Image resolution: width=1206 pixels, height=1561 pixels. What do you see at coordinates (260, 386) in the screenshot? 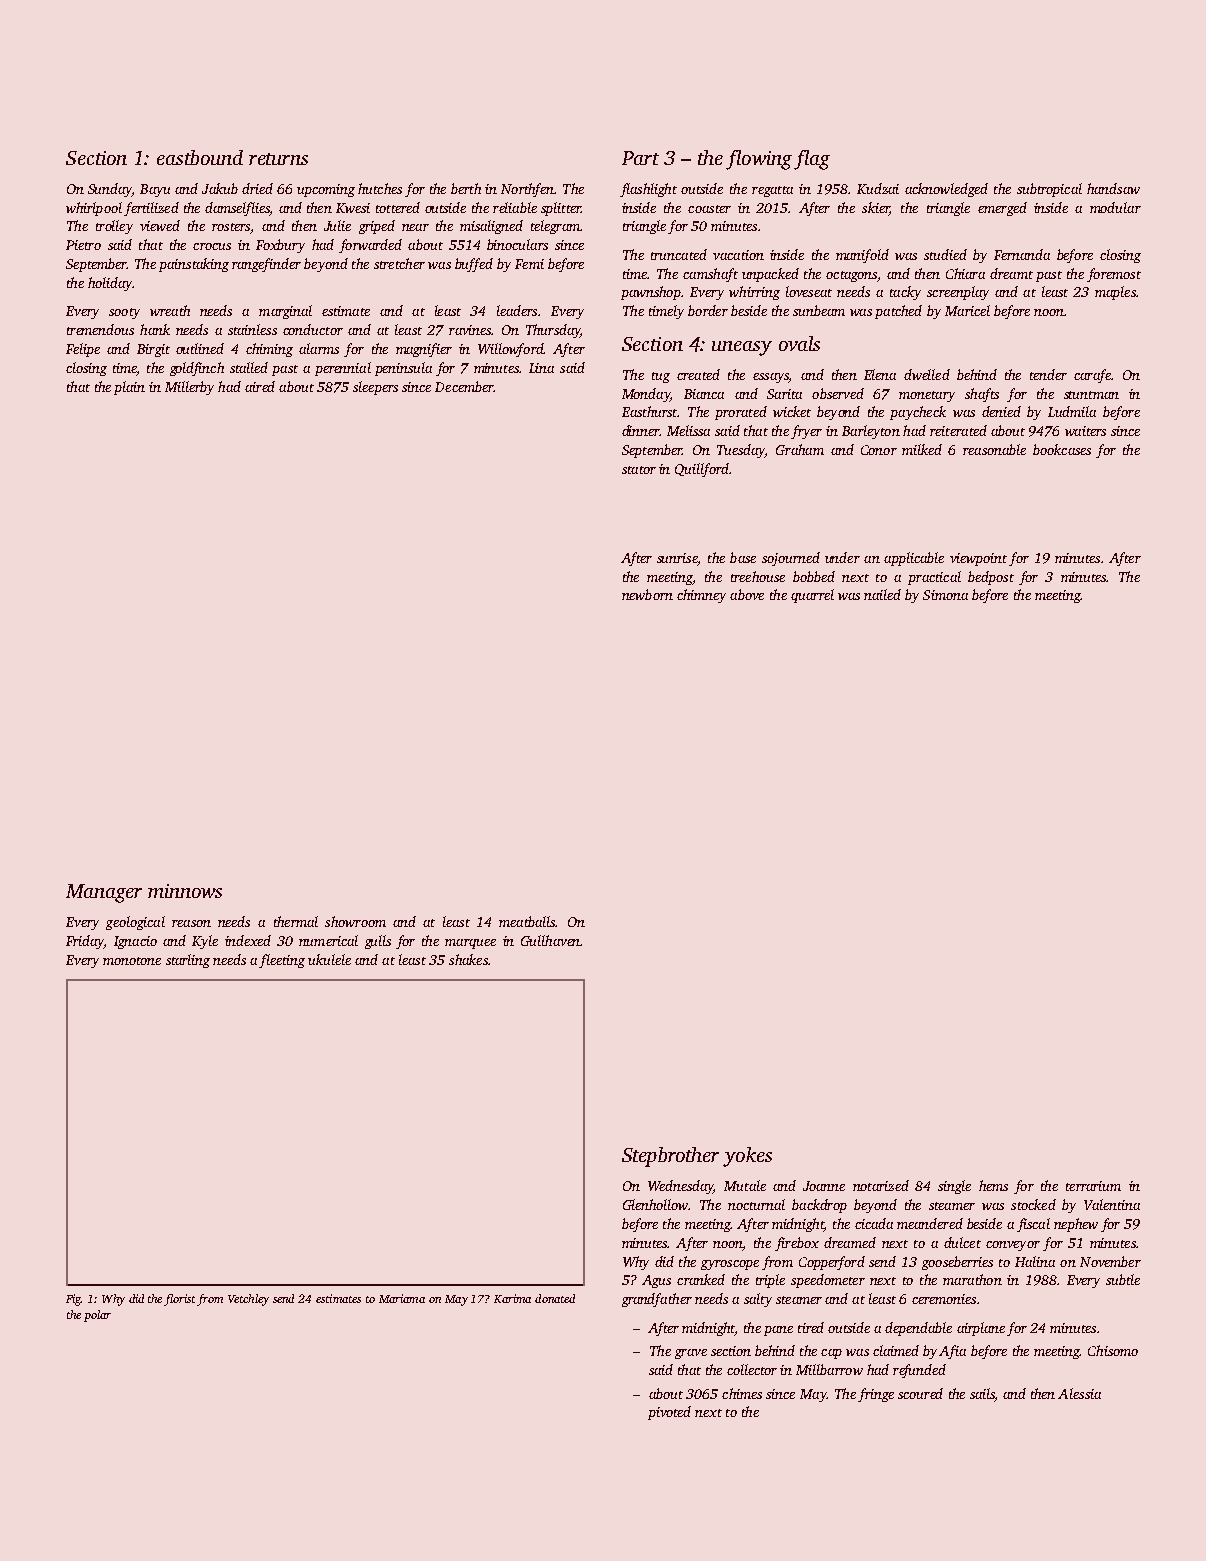
I see `aired` at bounding box center [260, 386].
